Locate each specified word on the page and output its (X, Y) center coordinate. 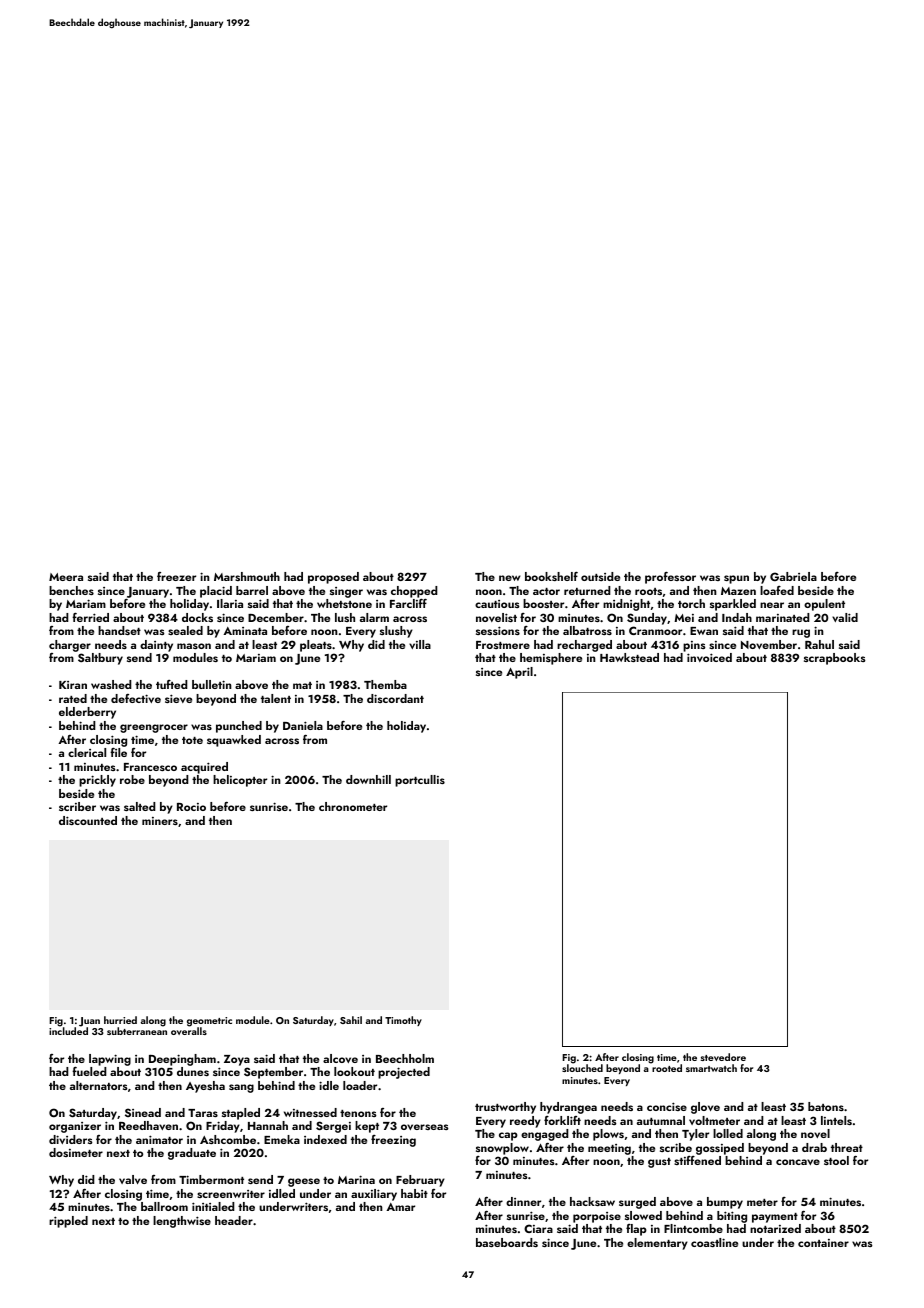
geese (304, 1182)
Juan (89, 1022)
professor (670, 578)
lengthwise (182, 1222)
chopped (414, 592)
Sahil (351, 1020)
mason (194, 646)
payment (775, 1218)
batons (826, 1106)
